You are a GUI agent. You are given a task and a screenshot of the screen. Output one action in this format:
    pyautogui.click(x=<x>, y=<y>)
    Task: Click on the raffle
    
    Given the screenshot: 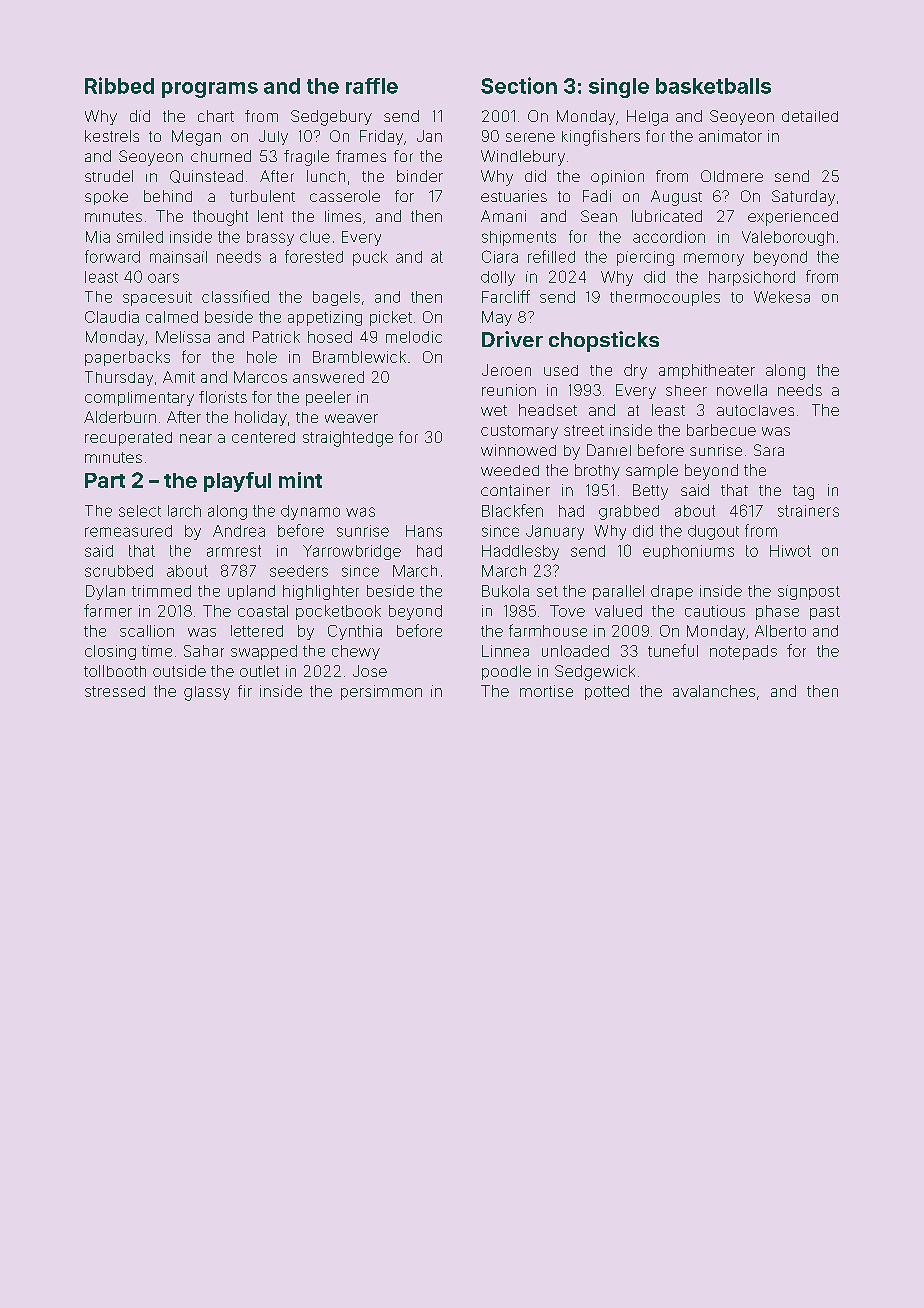 What is the action you would take?
    pyautogui.click(x=372, y=86)
